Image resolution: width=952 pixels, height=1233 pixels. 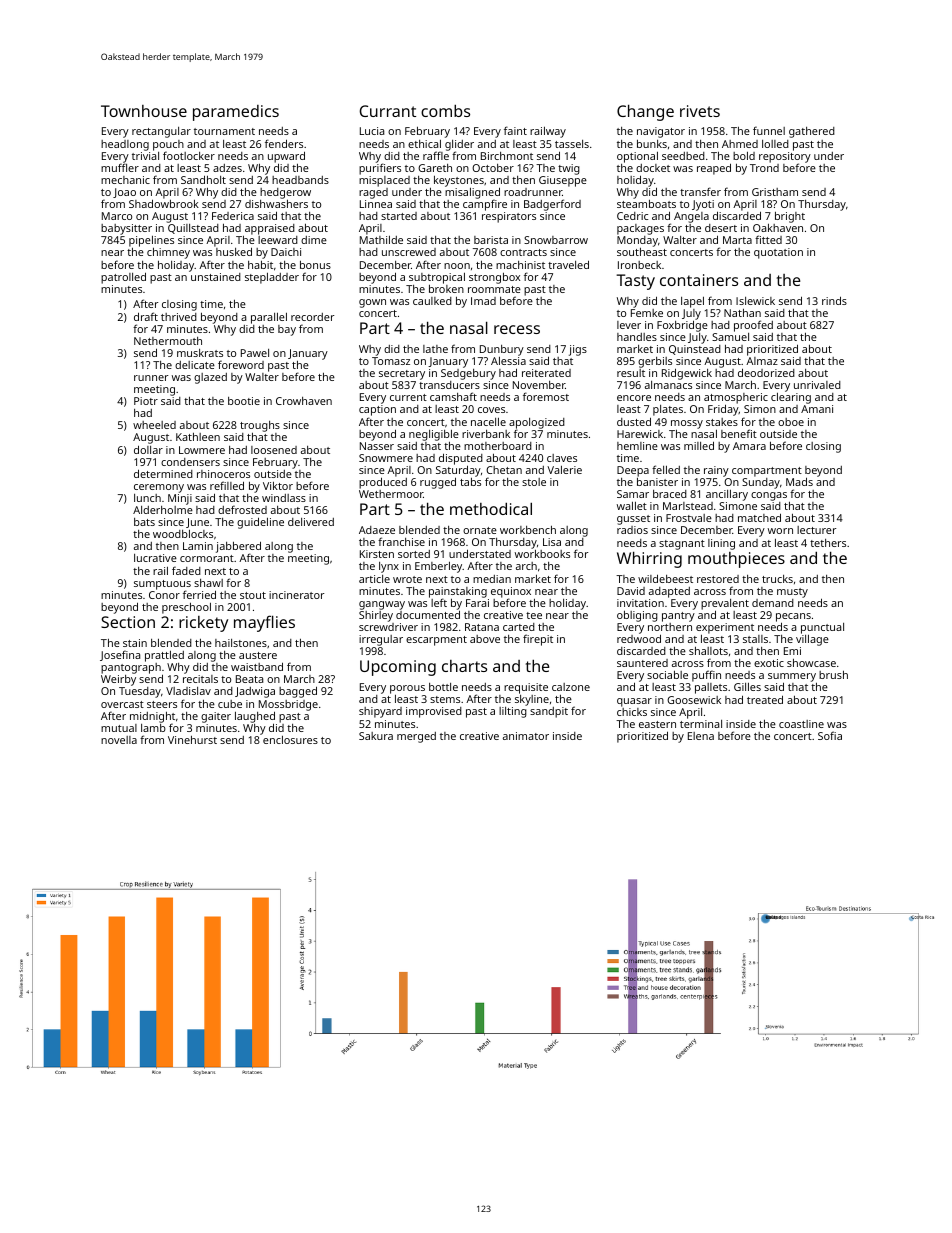 What do you see at coordinates (227, 485) in the image?
I see `refilled` at bounding box center [227, 485].
